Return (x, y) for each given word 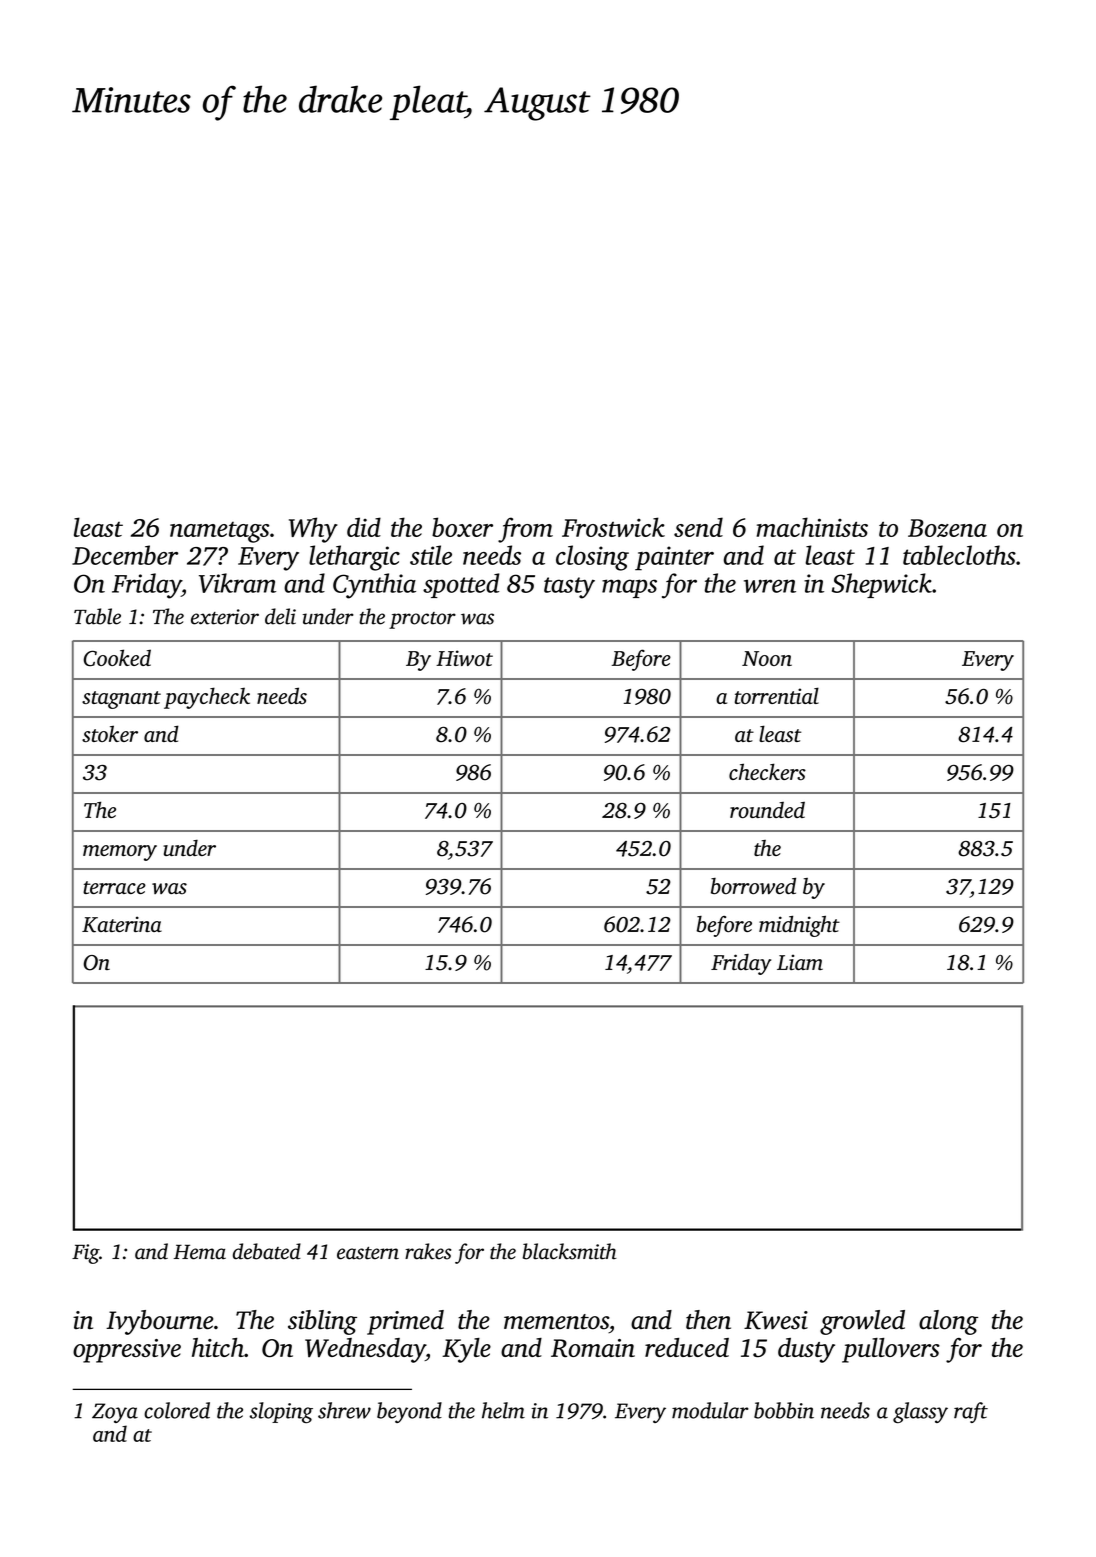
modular (710, 1410)
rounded (767, 810)
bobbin (784, 1410)
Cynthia (374, 586)
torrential (777, 695)
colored (177, 1410)
